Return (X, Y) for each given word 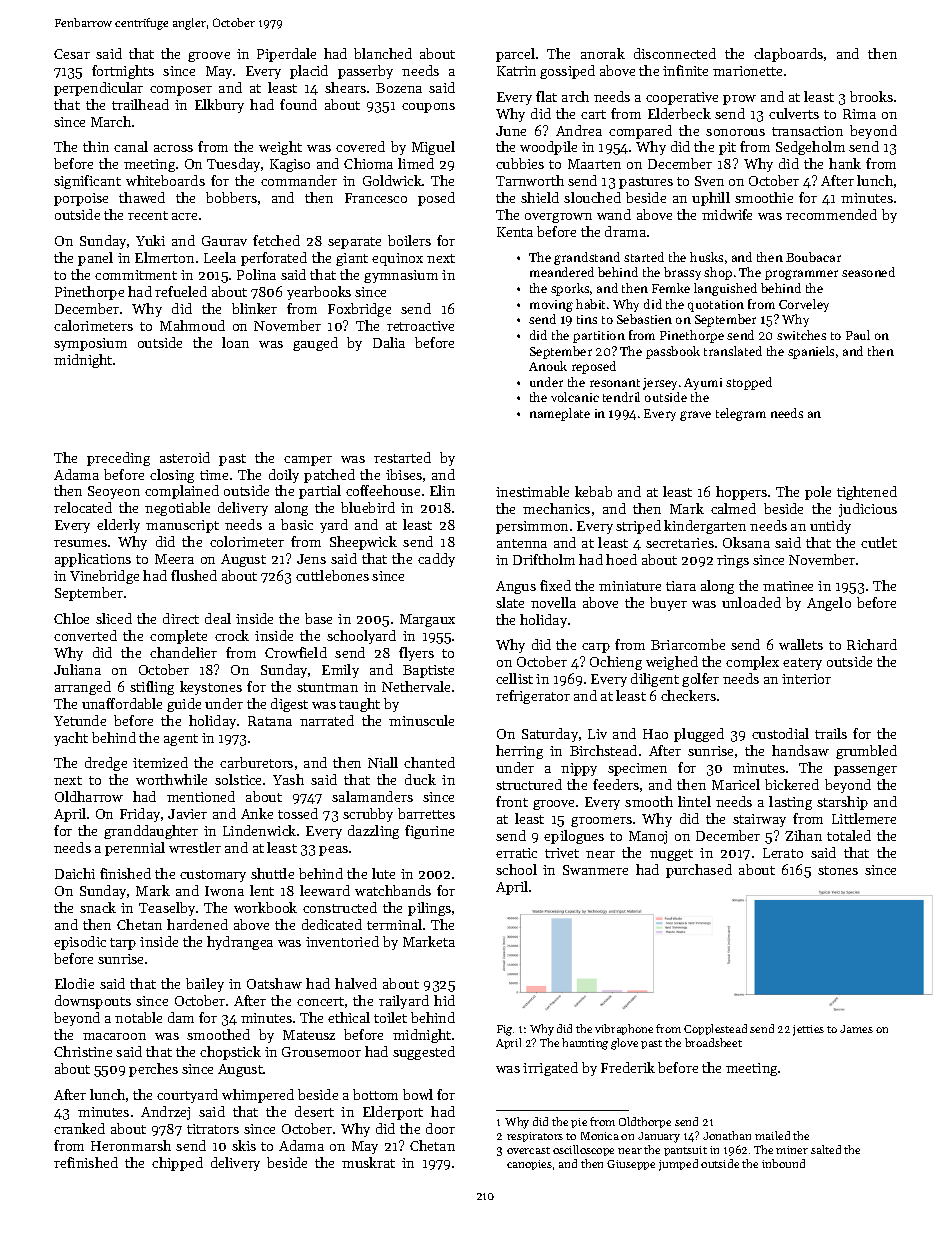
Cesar (72, 54)
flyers (416, 654)
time (214, 475)
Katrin (516, 71)
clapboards (788, 55)
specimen (637, 769)
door (440, 1128)
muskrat (368, 1162)
